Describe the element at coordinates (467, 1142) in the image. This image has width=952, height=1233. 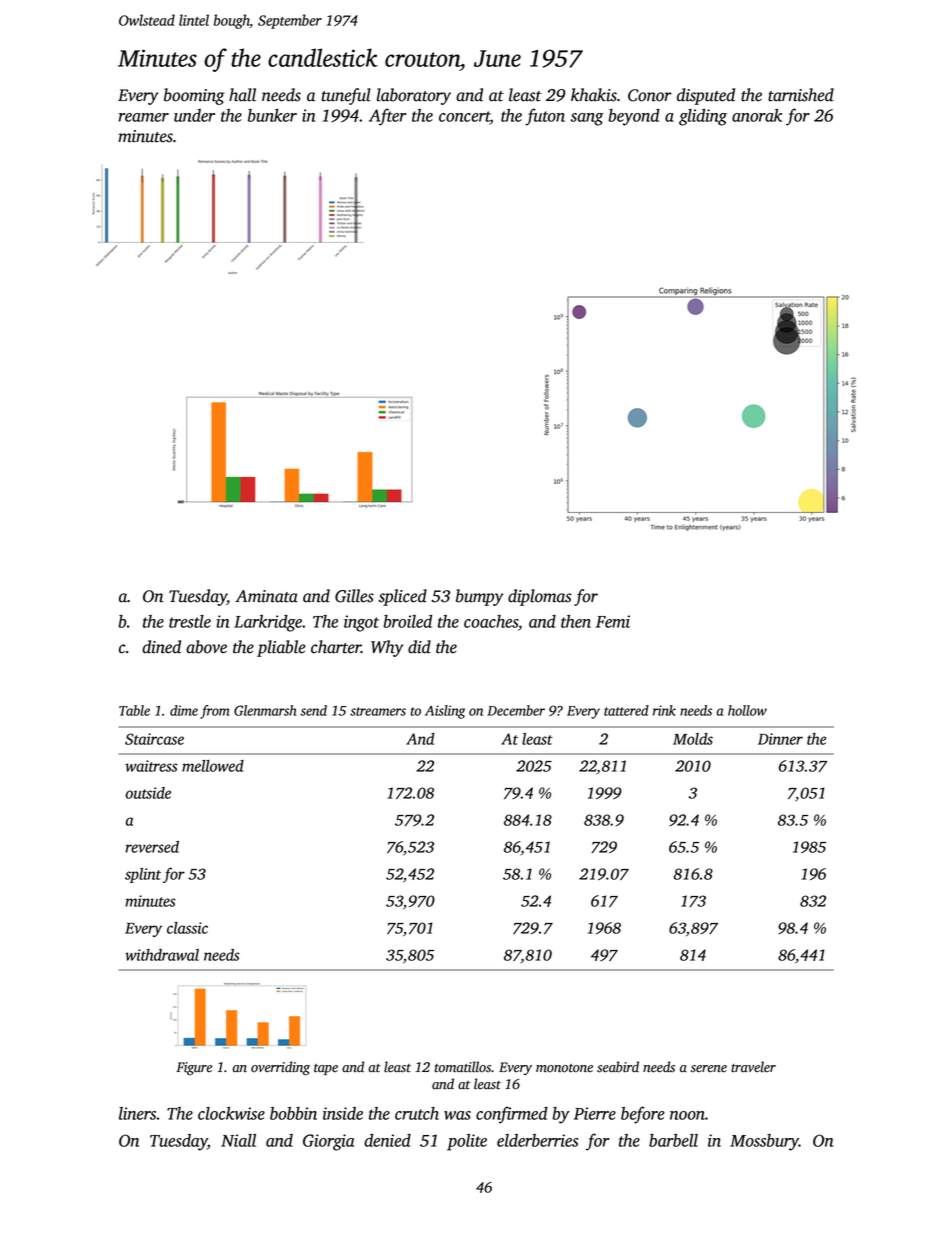
I see `polite` at that location.
